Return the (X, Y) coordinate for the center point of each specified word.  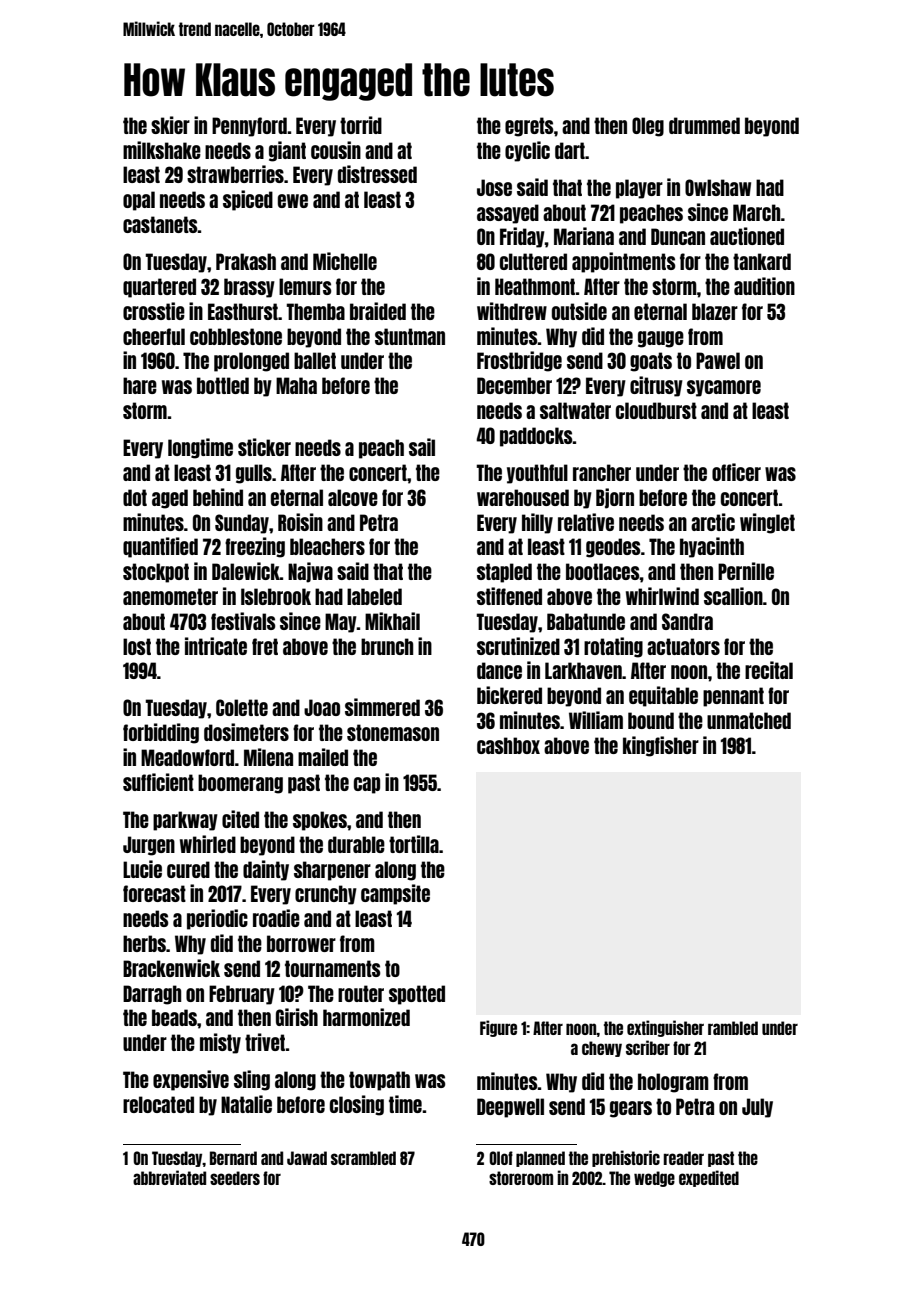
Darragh (152, 995)
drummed (704, 125)
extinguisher (665, 1028)
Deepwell (510, 1108)
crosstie (154, 311)
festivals (243, 621)
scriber (648, 1047)
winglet (767, 523)
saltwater (575, 410)
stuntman (410, 336)
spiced (248, 200)
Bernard (233, 1158)
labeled (374, 596)
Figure (498, 1028)
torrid (361, 125)
